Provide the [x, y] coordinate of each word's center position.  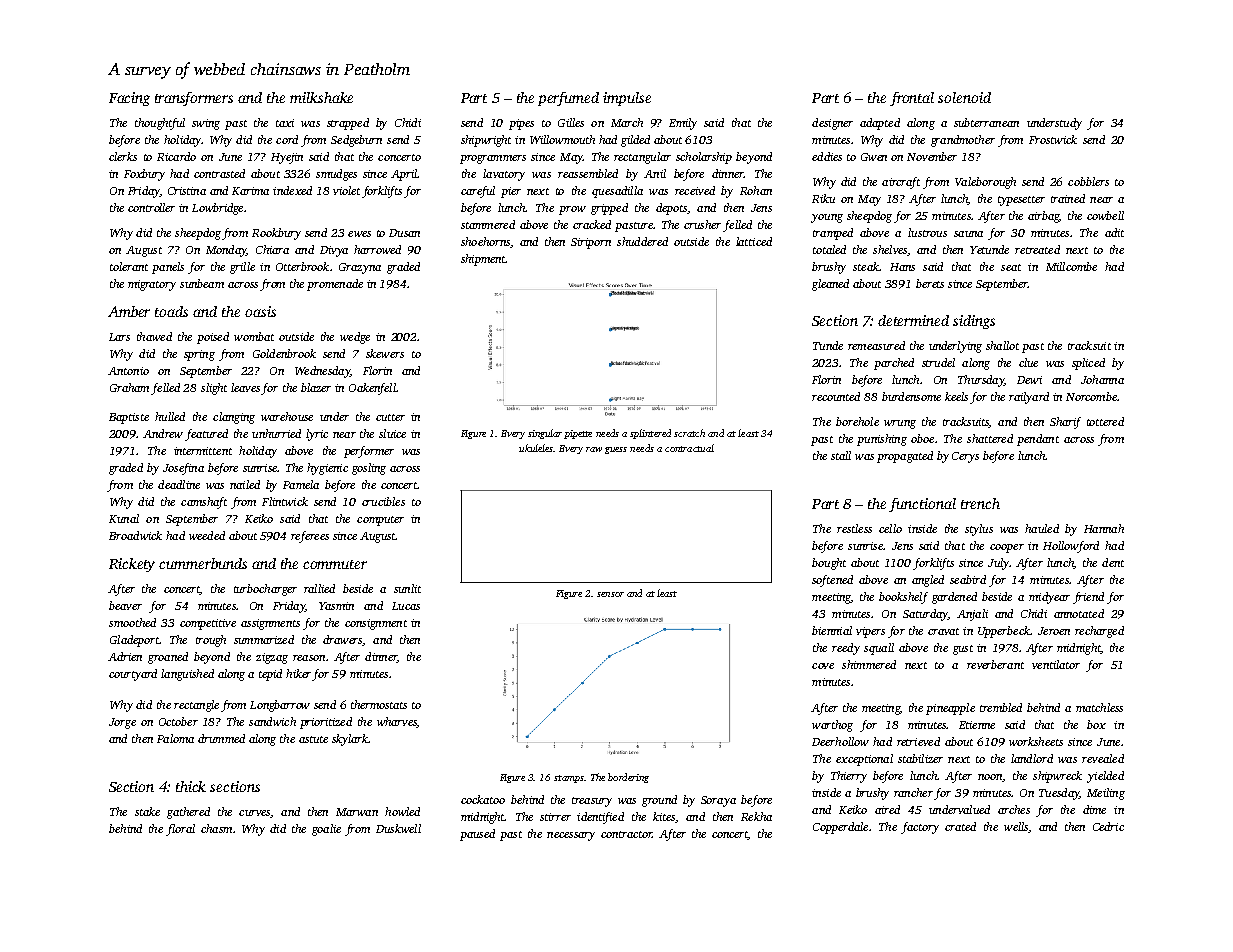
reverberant [995, 664]
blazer [316, 387]
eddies [827, 156]
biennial [832, 630]
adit [1114, 232]
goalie [326, 830]
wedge [355, 338]
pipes [521, 124]
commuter [335, 564]
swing [206, 124]
